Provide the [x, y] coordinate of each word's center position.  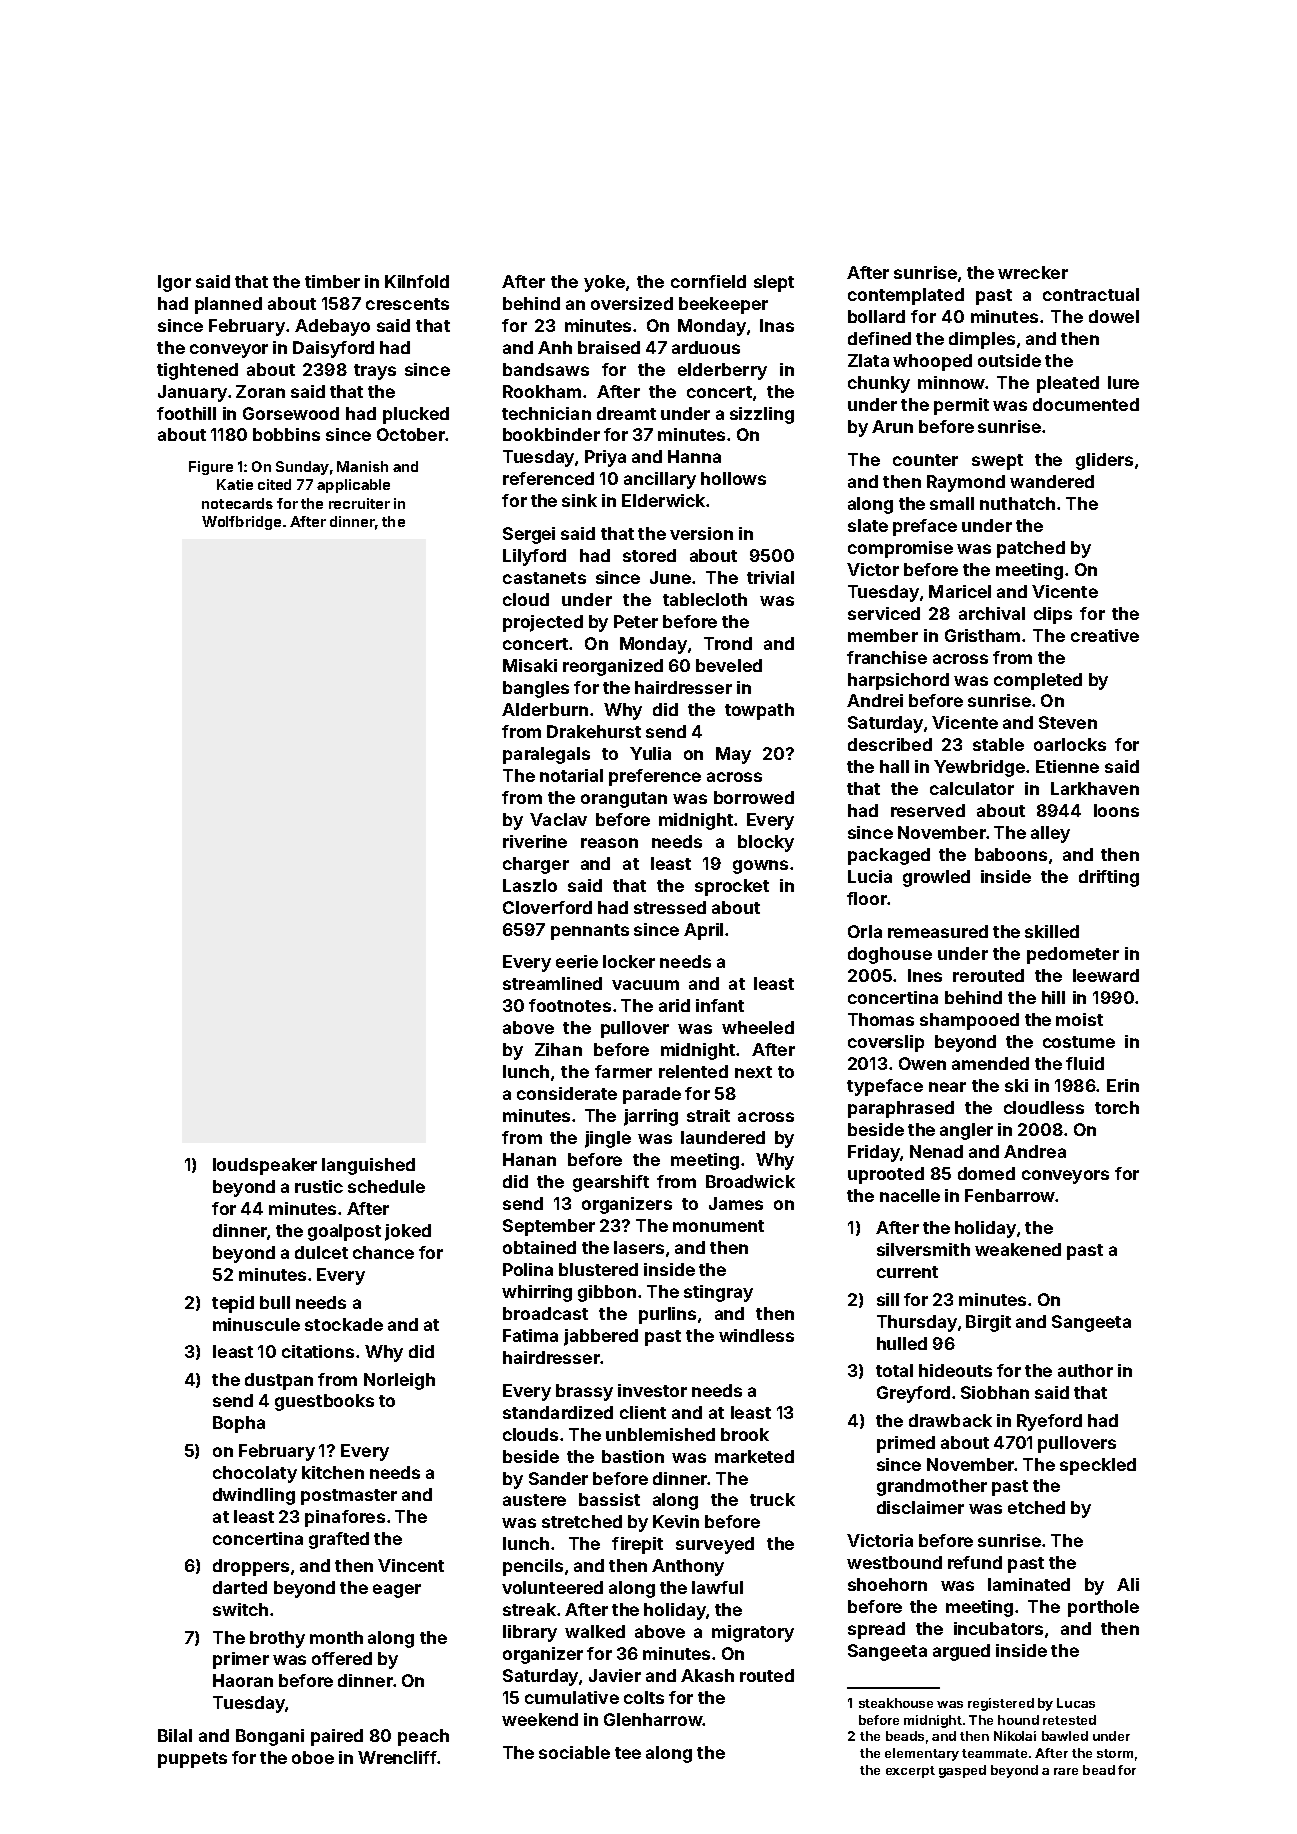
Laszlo [530, 885]
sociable [574, 1752]
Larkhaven [1095, 788]
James [736, 1203]
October [411, 434]
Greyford [913, 1394]
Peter [636, 621]
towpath [759, 711]
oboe [313, 1757]
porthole [1103, 1608]
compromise [900, 549]
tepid [233, 1304]
